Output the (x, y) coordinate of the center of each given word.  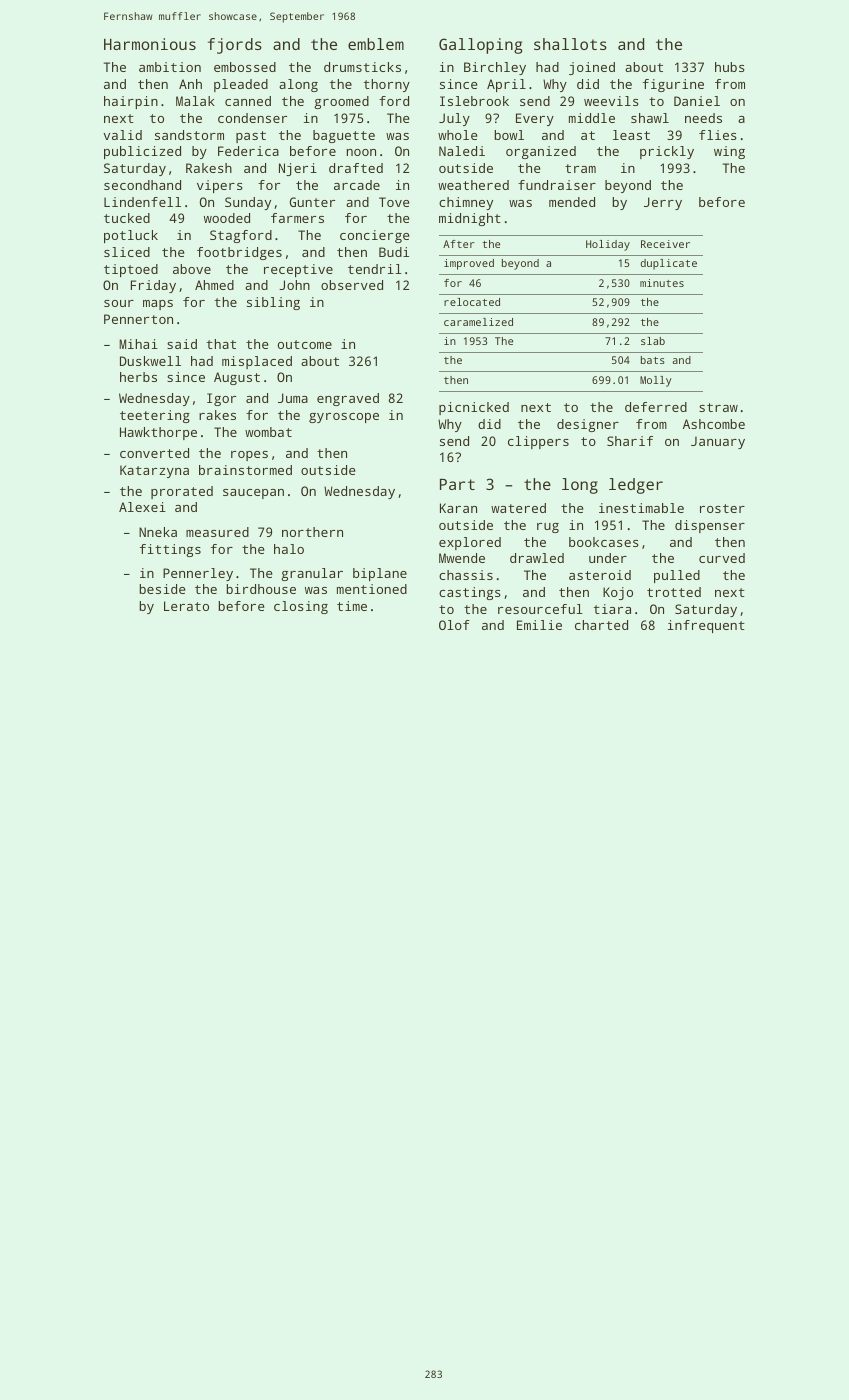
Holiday (608, 245)
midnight (470, 219)
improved (469, 264)
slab (653, 341)
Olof (454, 625)
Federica (248, 151)
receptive (298, 270)
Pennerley (198, 574)
